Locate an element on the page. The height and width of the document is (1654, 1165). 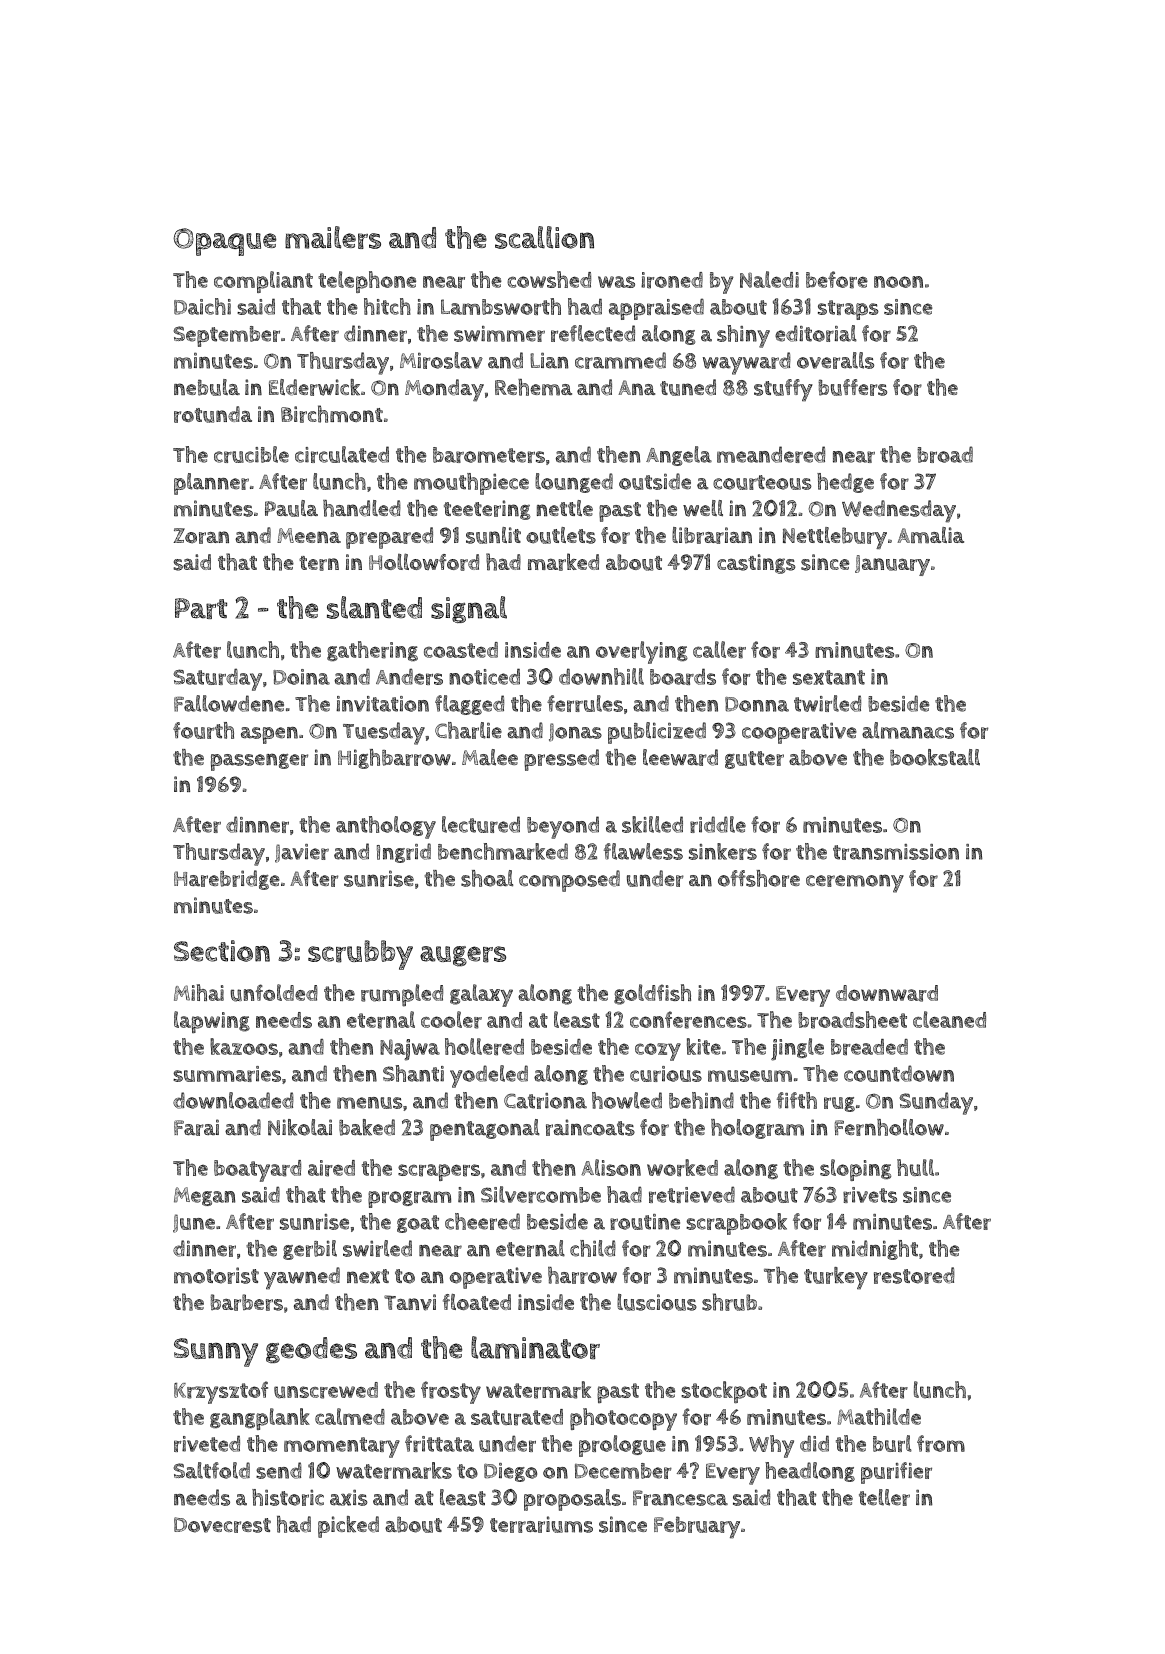
Opaque is located at coordinates (224, 242).
